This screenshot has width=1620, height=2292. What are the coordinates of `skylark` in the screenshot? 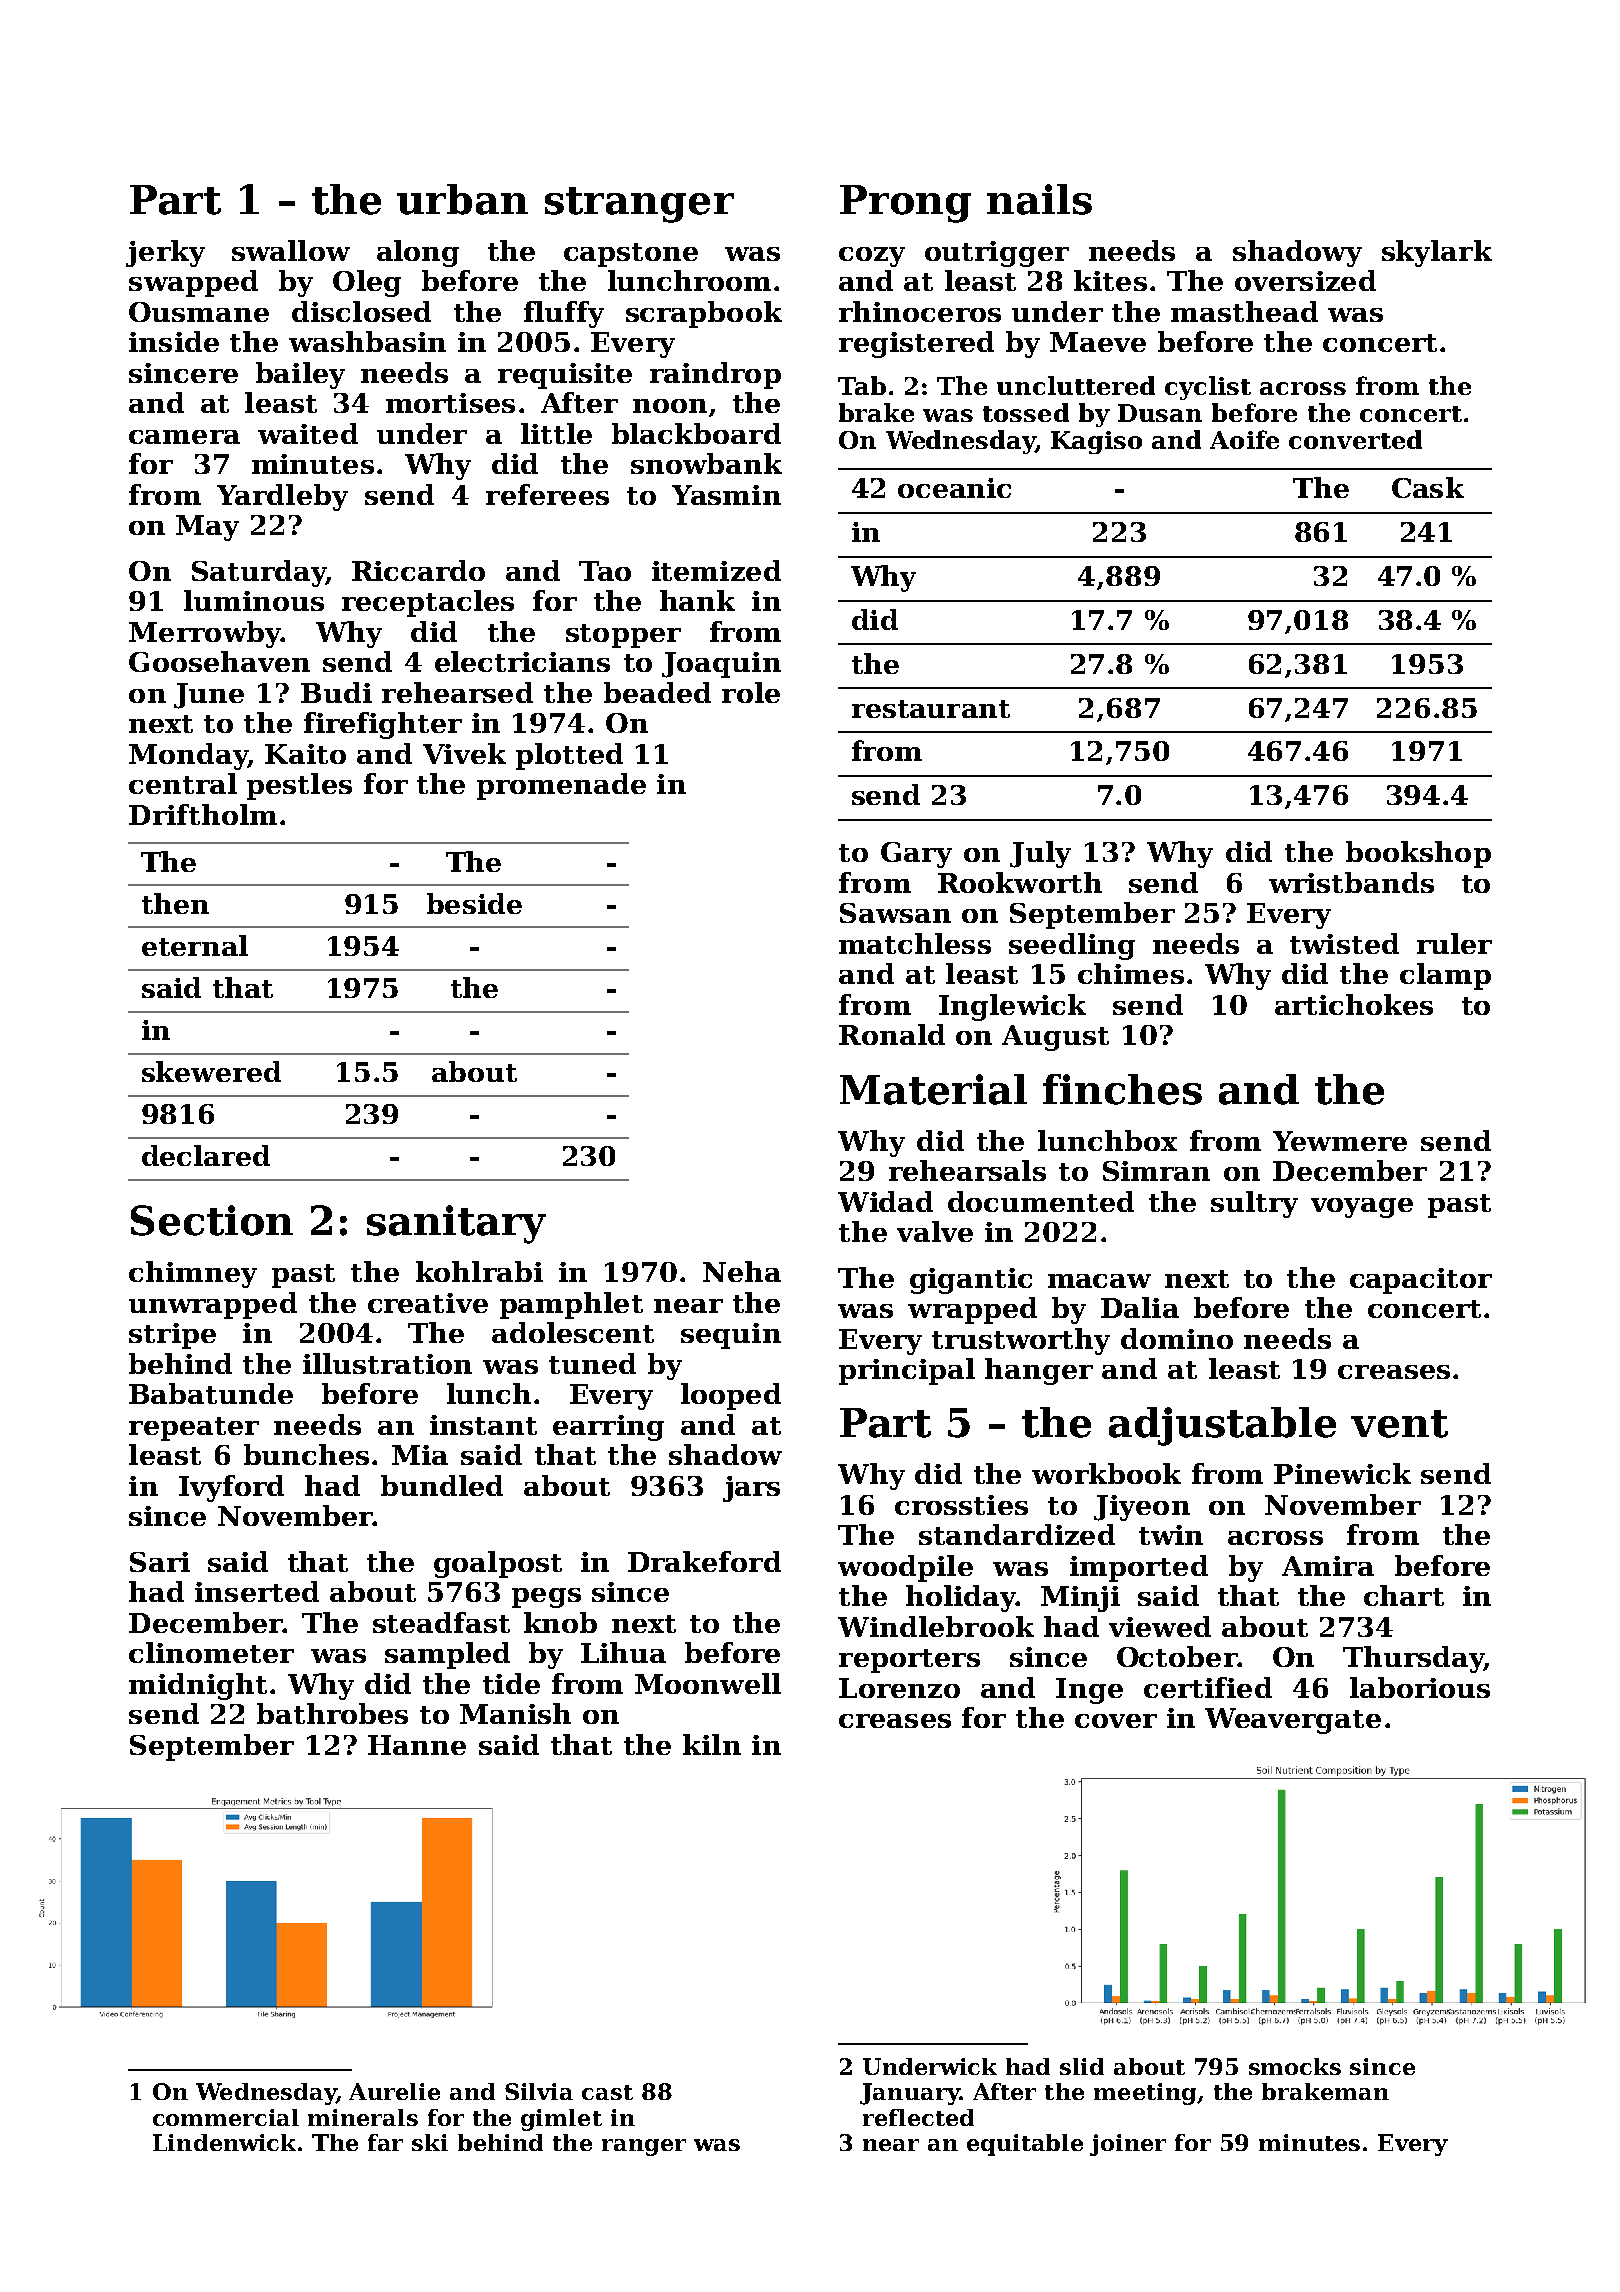 It's located at (1437, 253).
